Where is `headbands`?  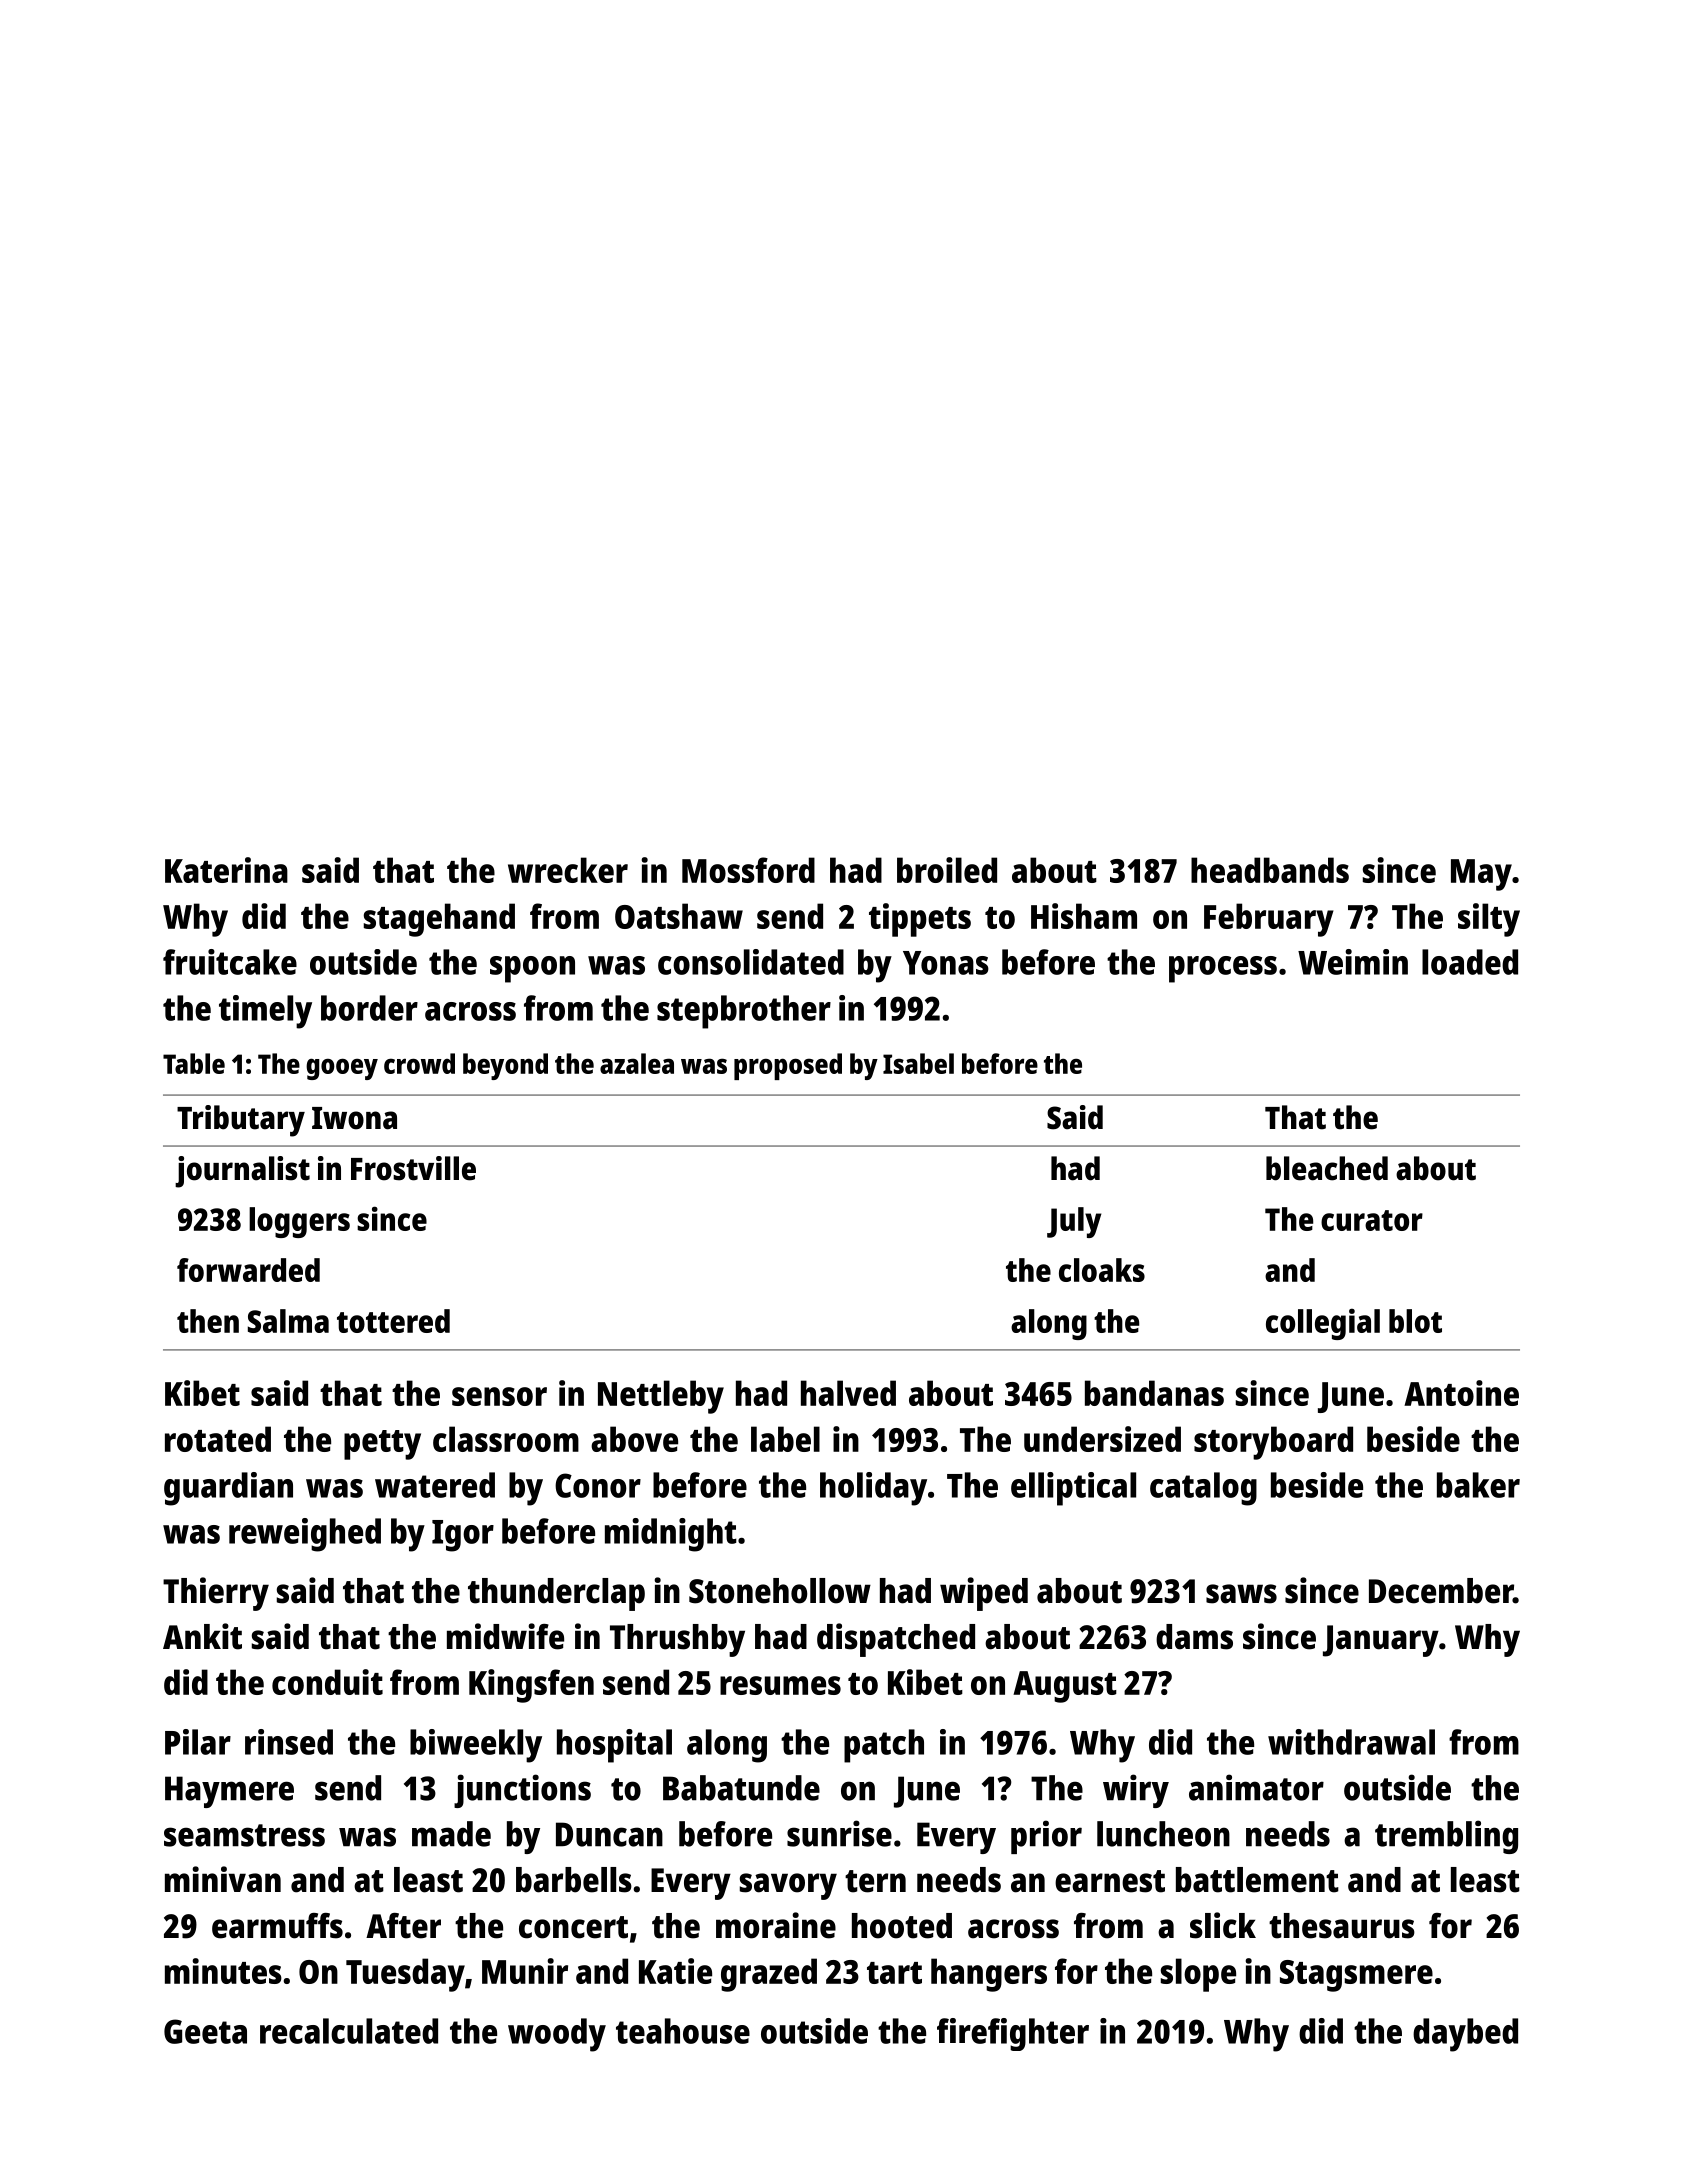 headbands is located at coordinates (1270, 870).
